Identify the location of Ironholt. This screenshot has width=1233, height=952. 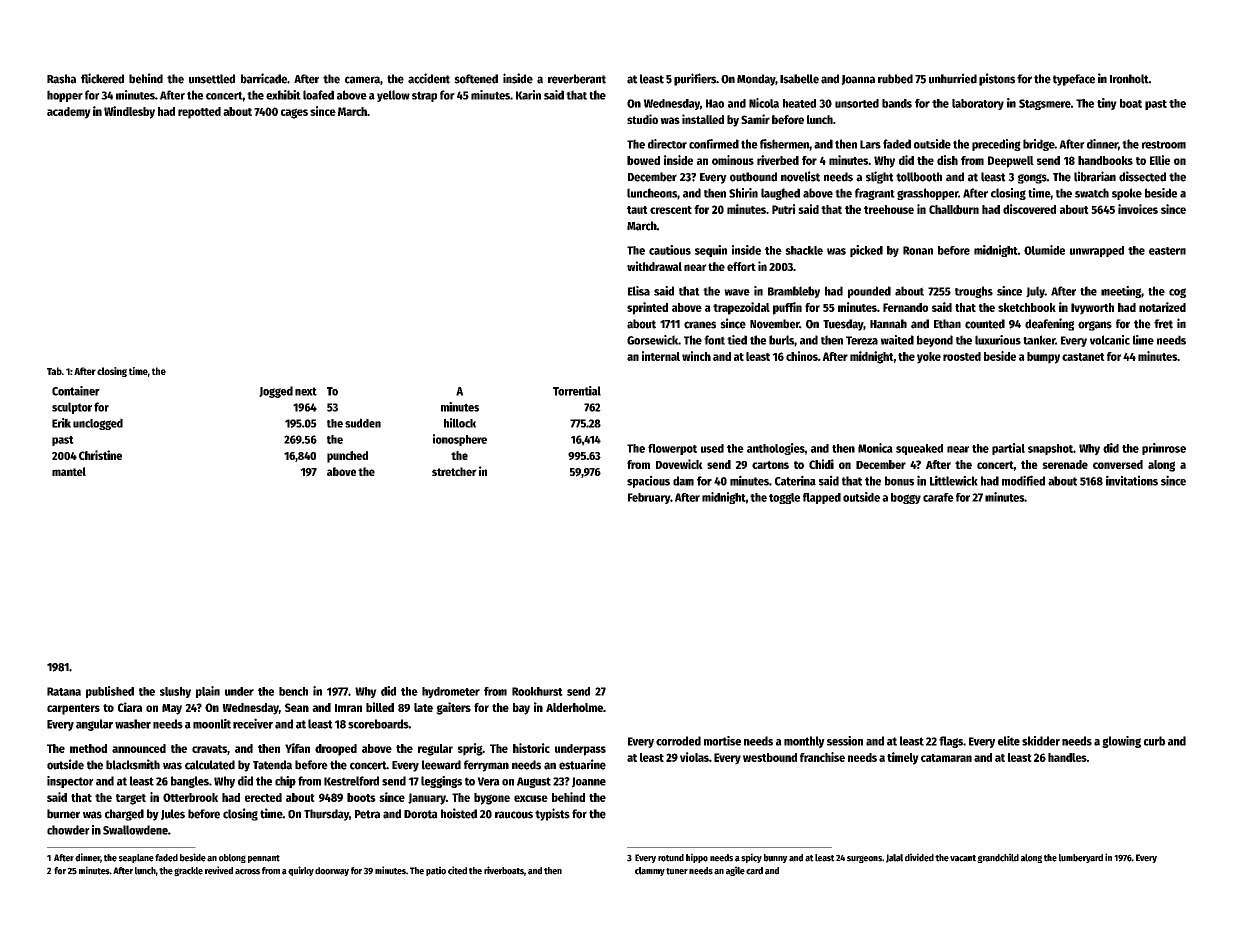
(1129, 79).
